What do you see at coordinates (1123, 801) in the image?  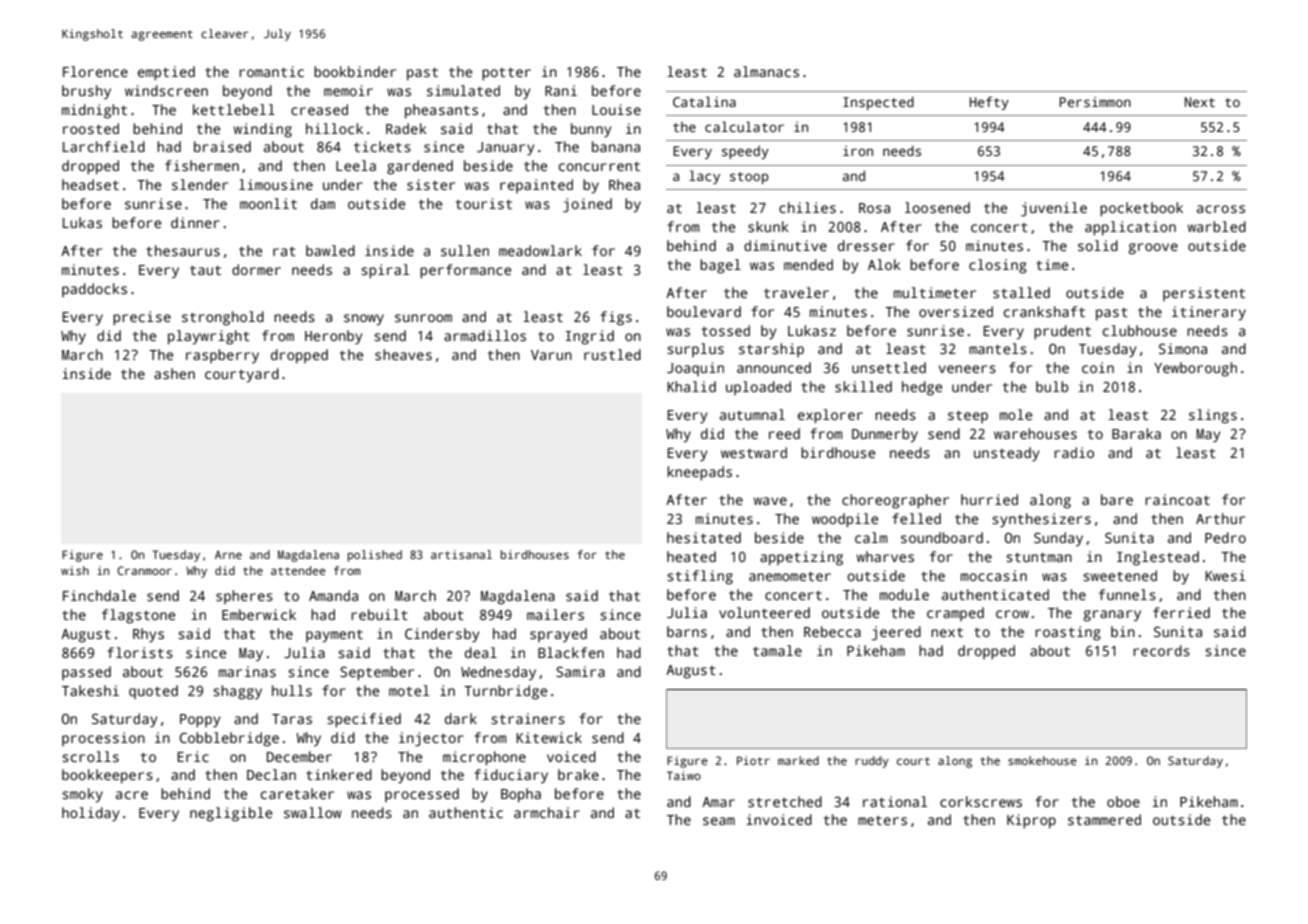 I see `oboe` at bounding box center [1123, 801].
